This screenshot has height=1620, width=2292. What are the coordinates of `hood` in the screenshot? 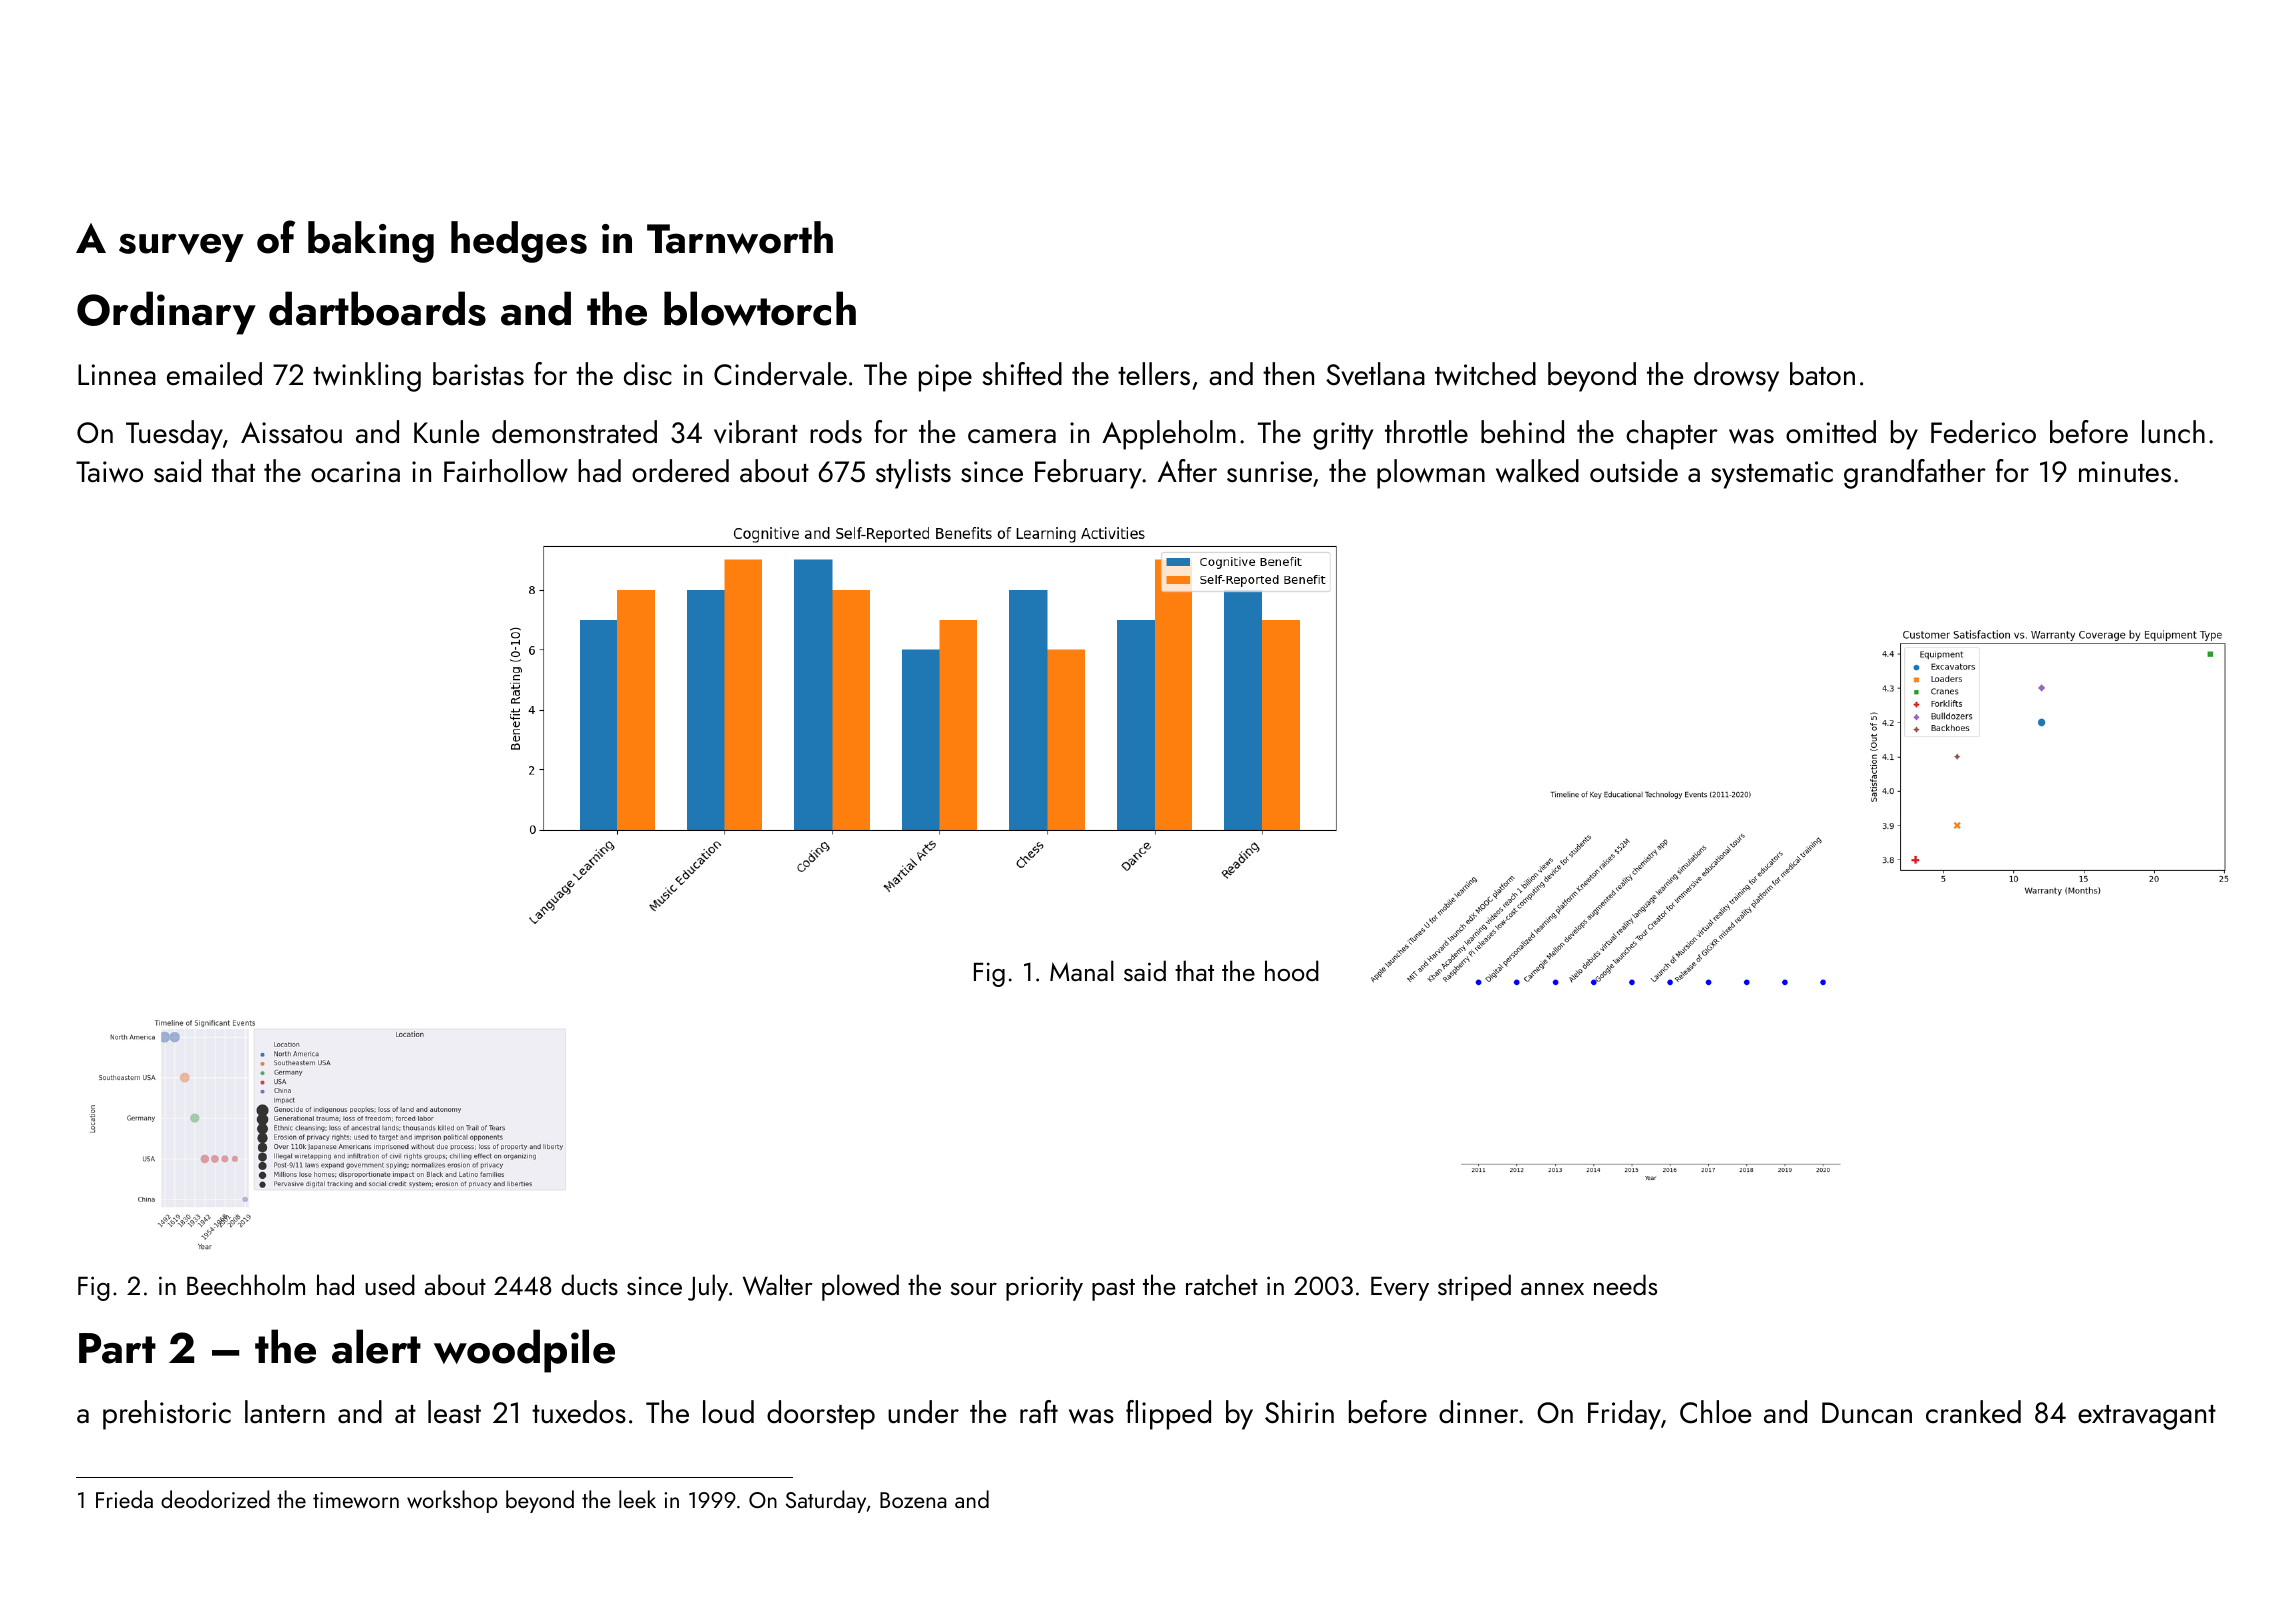 It's located at (1292, 970).
